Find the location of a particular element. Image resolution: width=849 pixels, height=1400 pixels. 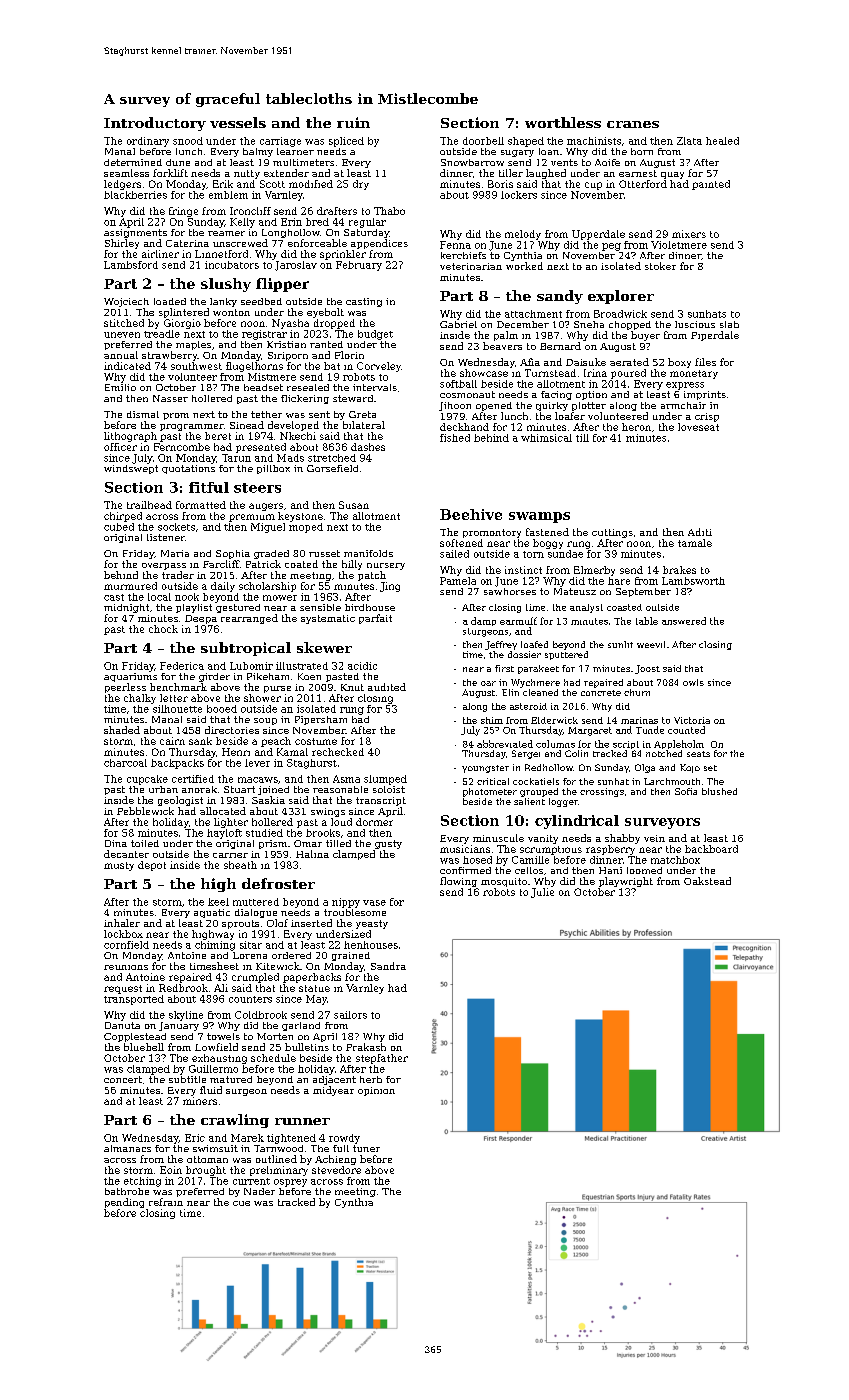

Giorgio is located at coordinates (182, 324).
